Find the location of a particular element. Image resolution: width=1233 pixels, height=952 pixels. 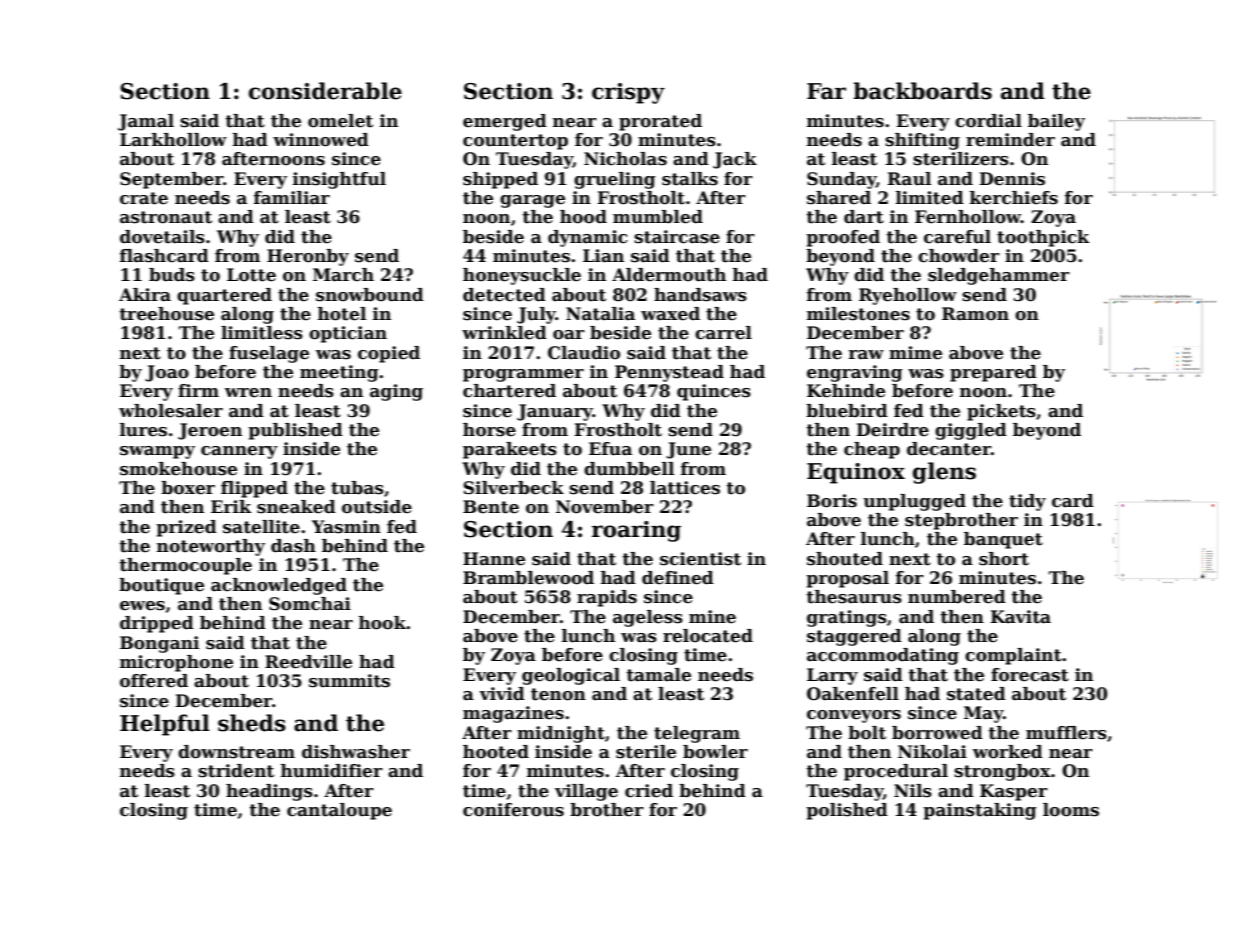

reminder is located at coordinates (1010, 140).
